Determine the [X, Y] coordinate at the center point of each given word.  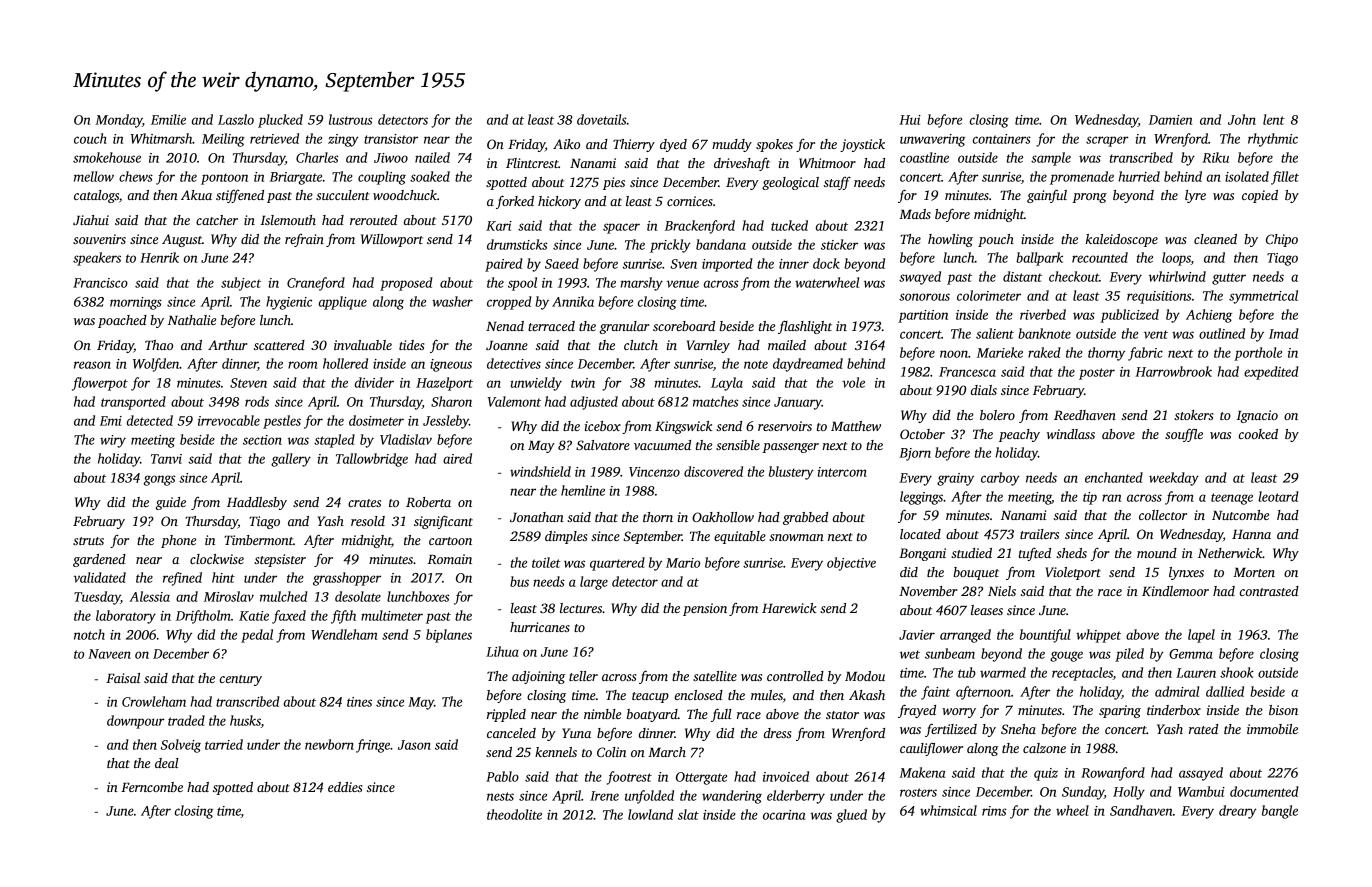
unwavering [932, 140]
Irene [604, 796]
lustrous [350, 119]
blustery [791, 473]
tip [1090, 498]
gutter [1229, 279]
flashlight [805, 327]
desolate [358, 596]
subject [241, 284]
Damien [1170, 120]
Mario [683, 563]
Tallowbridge [372, 460]
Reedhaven [1085, 415]
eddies [345, 787]
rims [994, 811]
